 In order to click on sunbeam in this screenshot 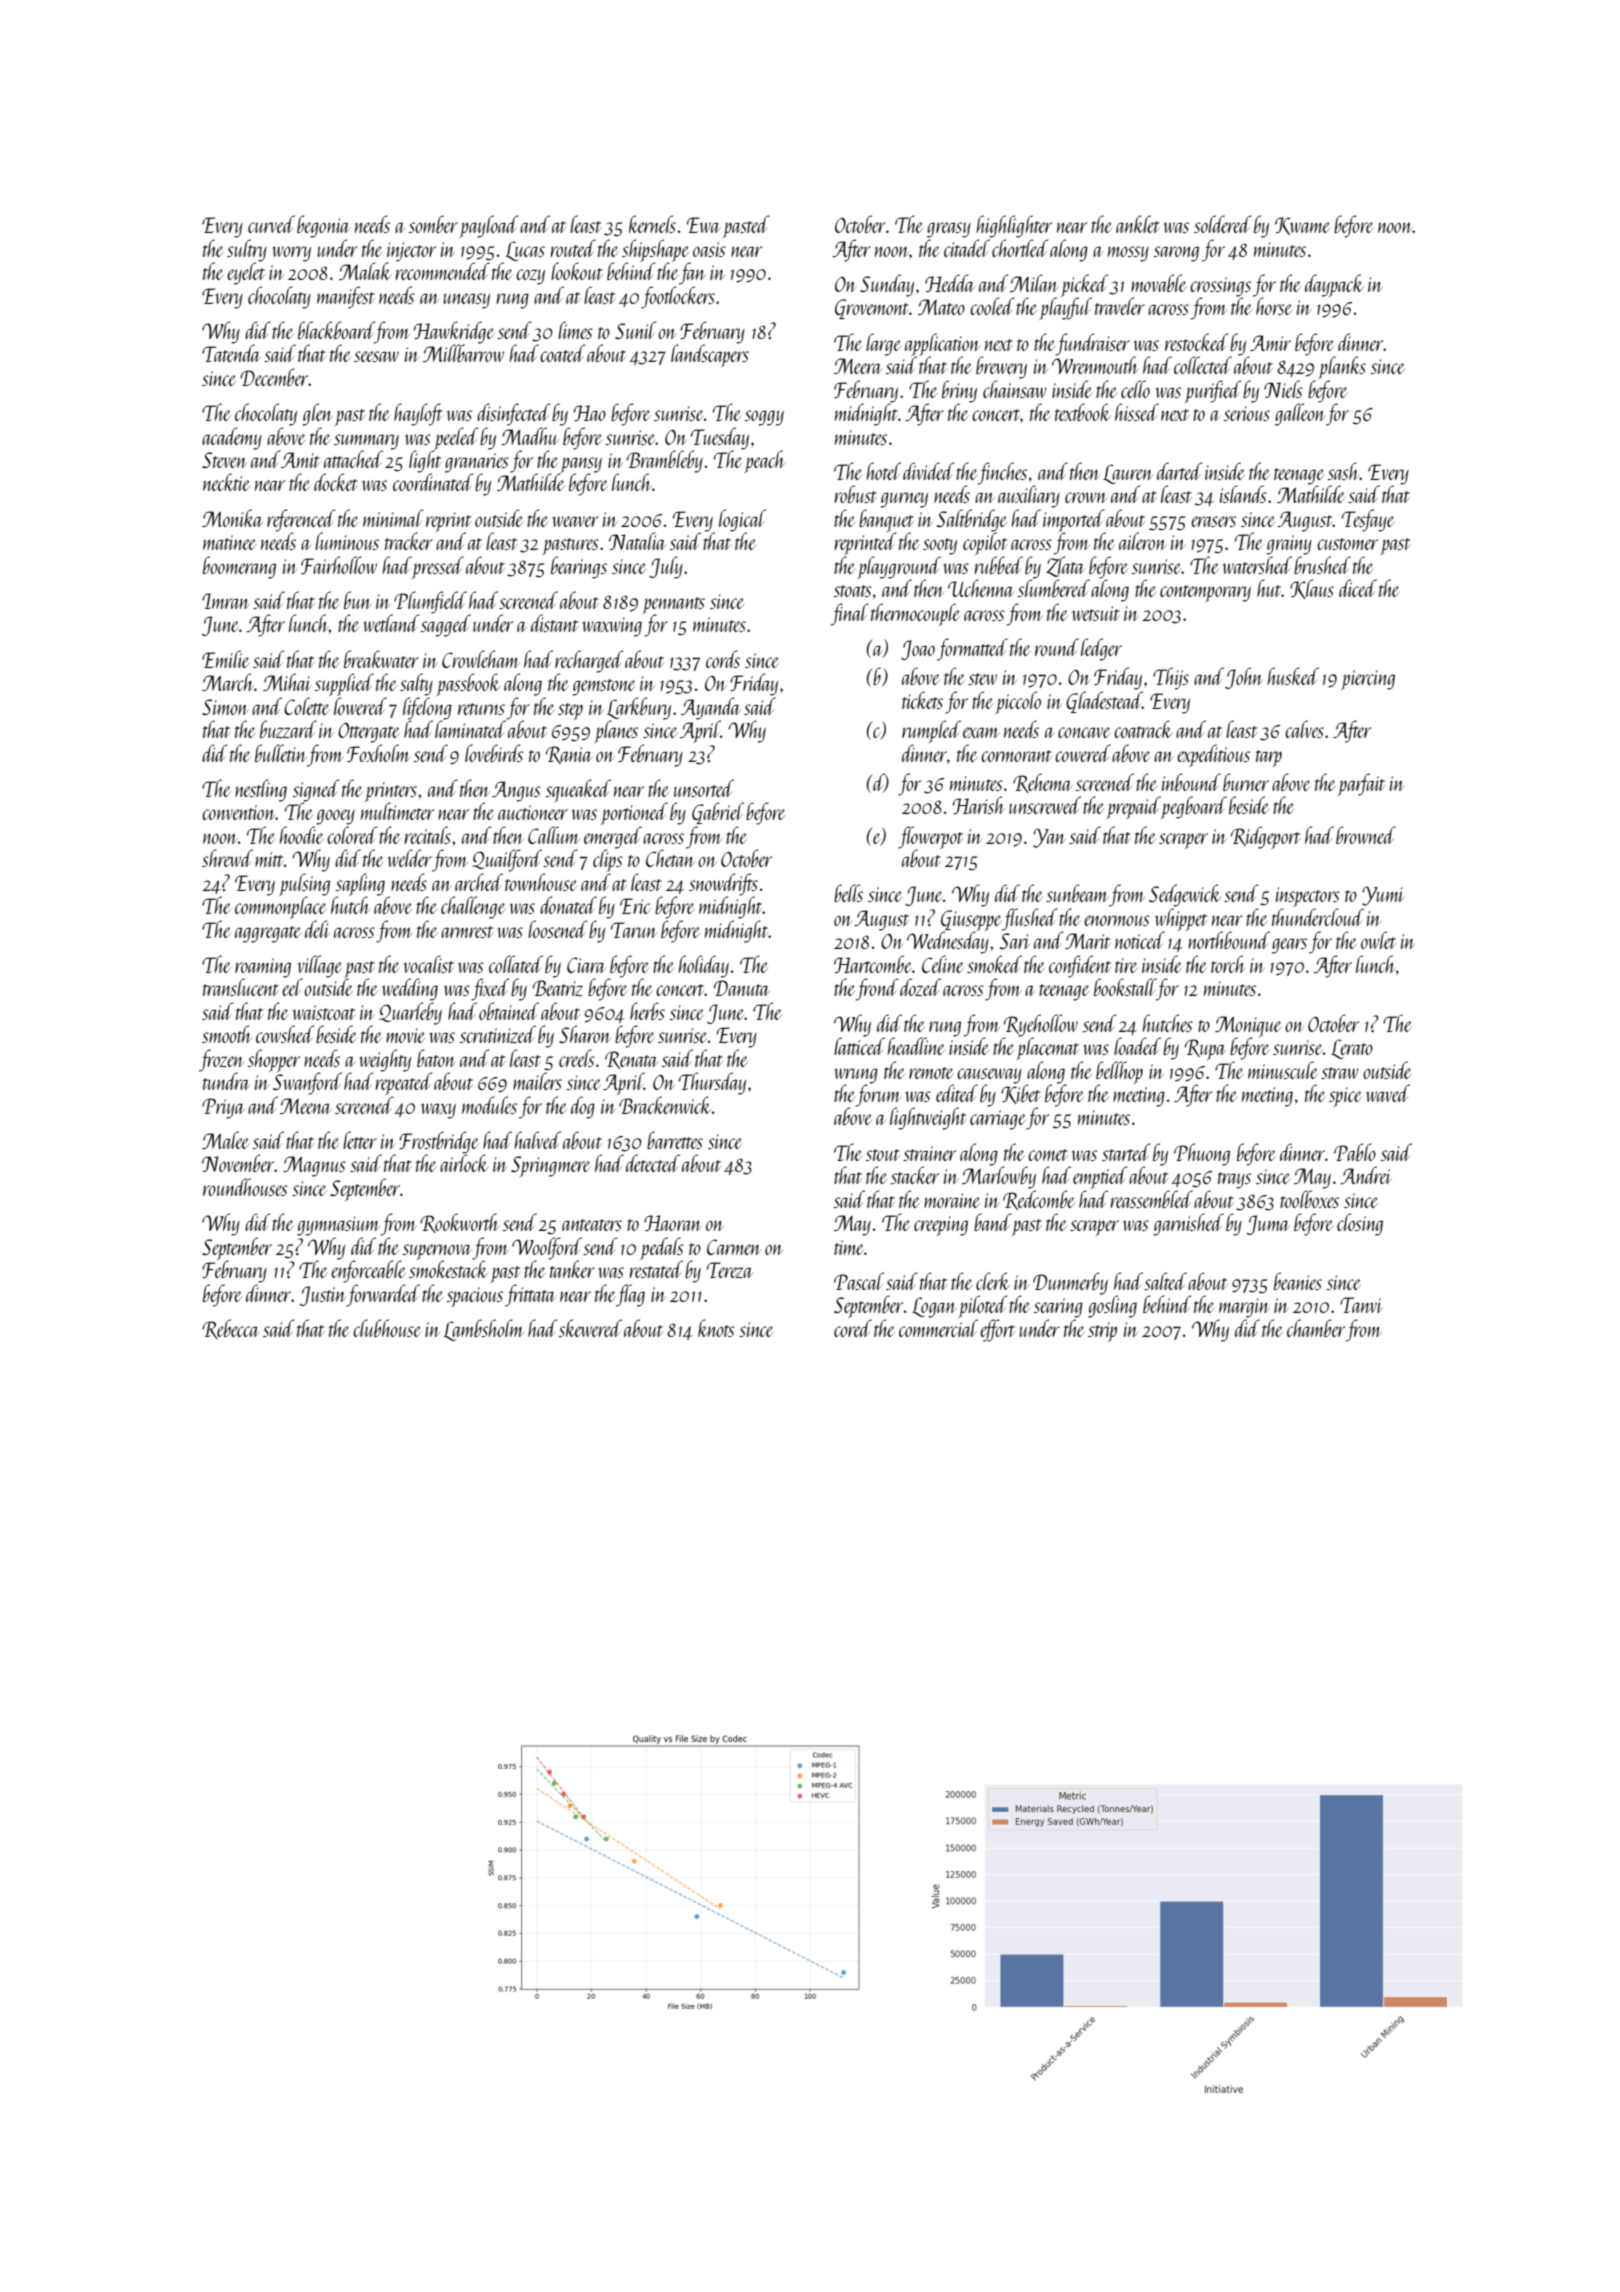, I will do `click(1077, 893)`.
